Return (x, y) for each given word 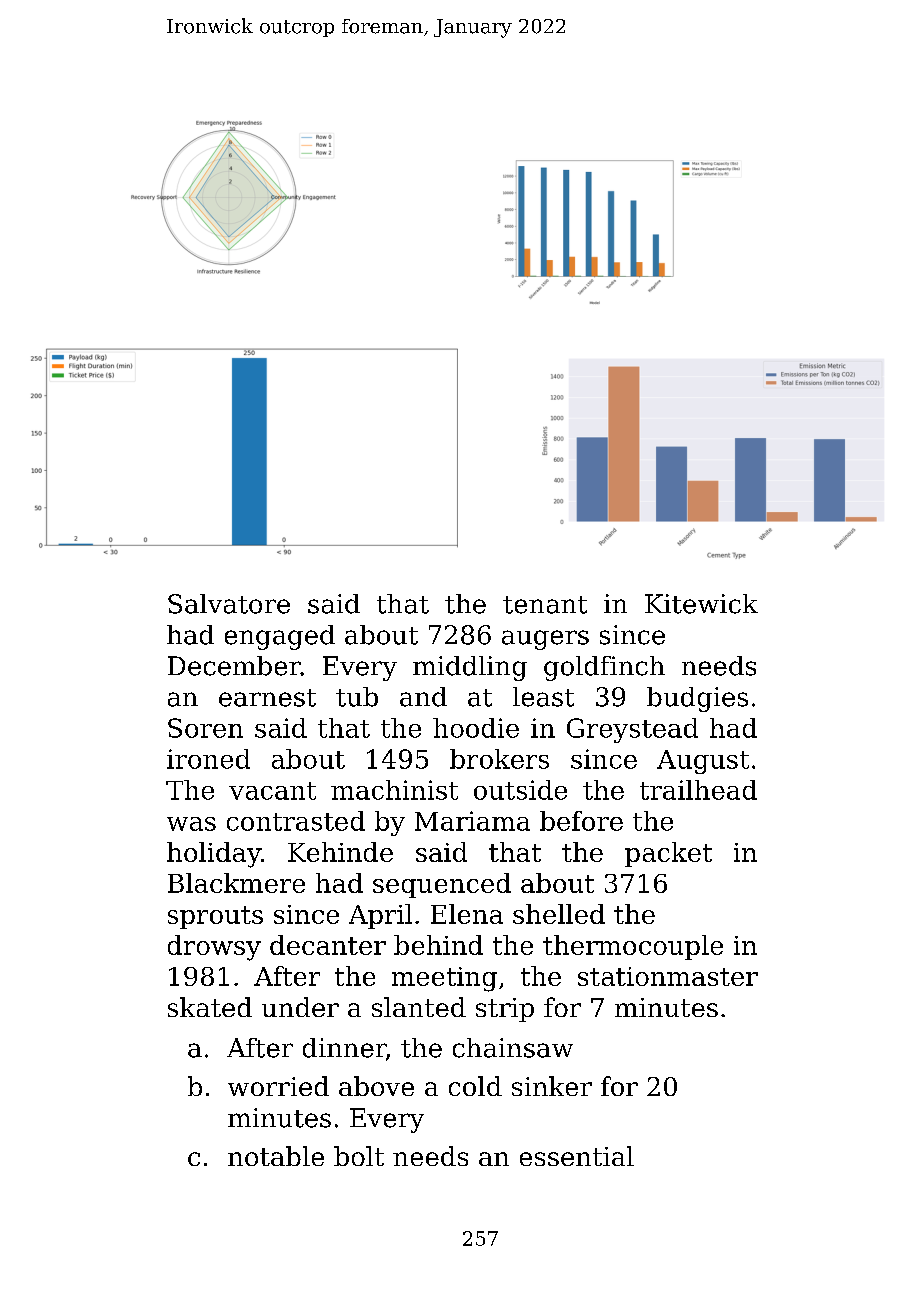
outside (520, 790)
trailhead (698, 790)
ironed (208, 759)
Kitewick (701, 604)
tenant (545, 605)
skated (210, 1007)
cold (475, 1086)
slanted (419, 1007)
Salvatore (229, 604)
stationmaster (668, 976)
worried (278, 1086)
